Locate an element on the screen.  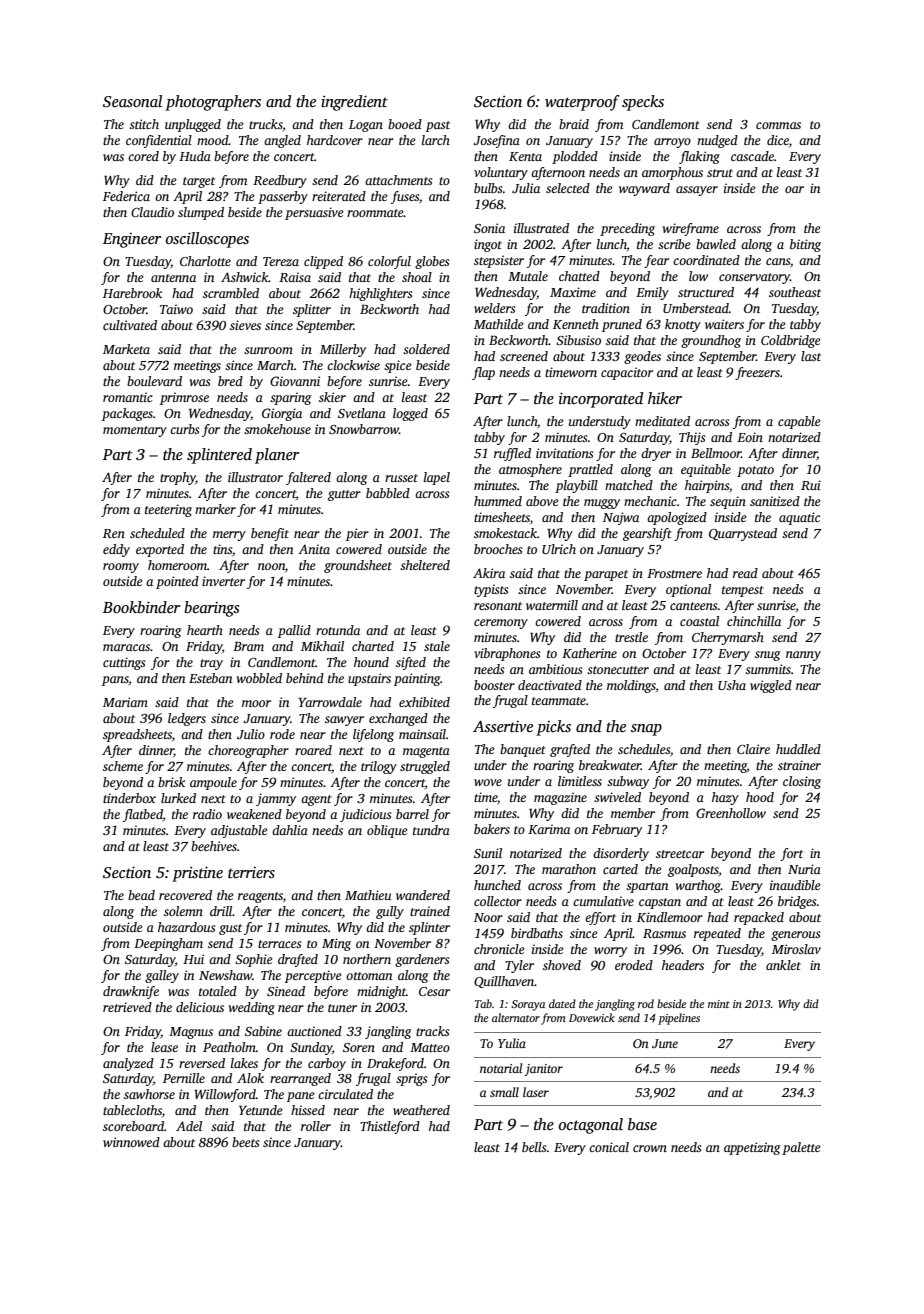
photographers is located at coordinates (213, 103).
